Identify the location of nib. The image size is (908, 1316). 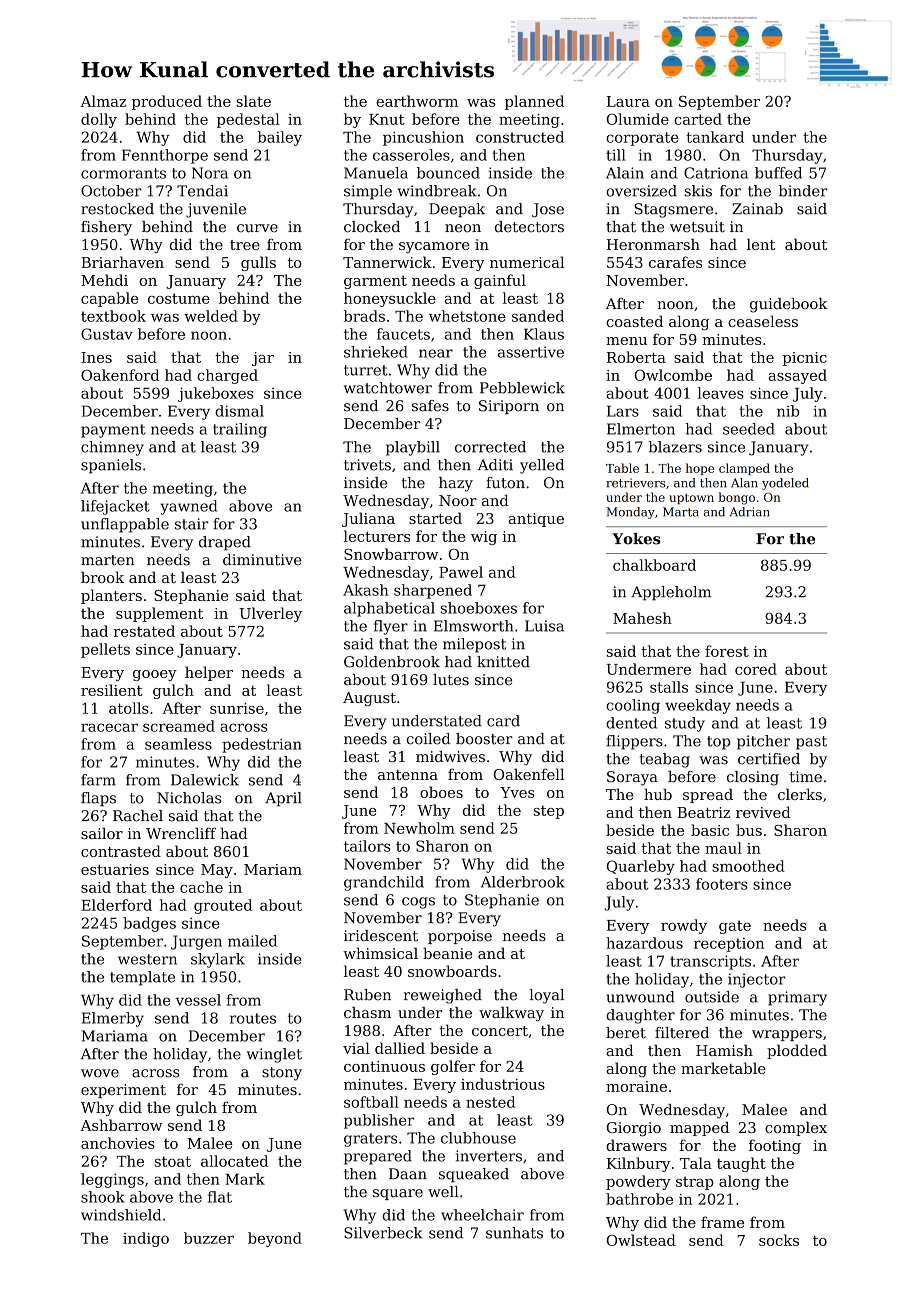
(788, 411).
